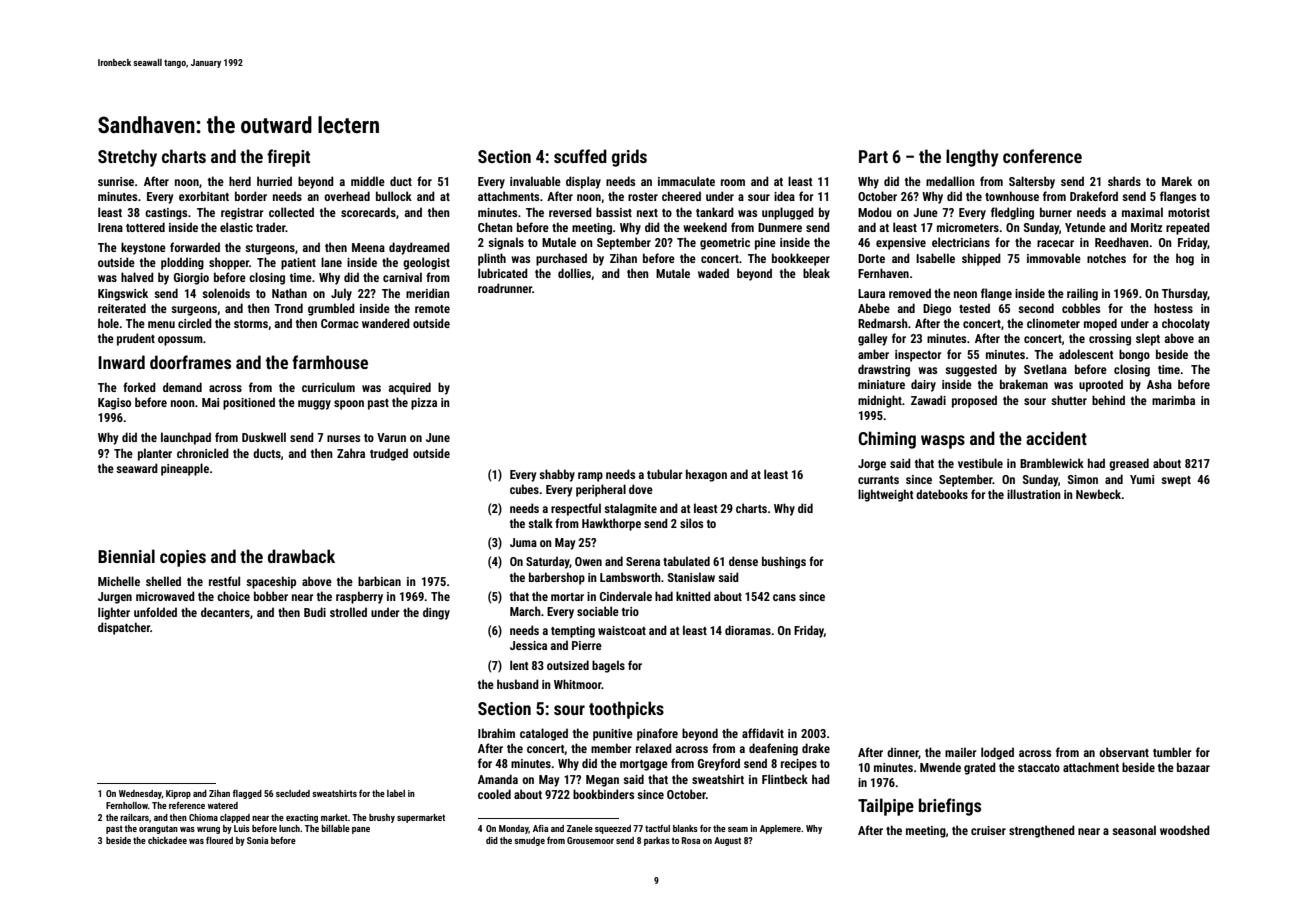  I want to click on demand, so click(182, 387).
